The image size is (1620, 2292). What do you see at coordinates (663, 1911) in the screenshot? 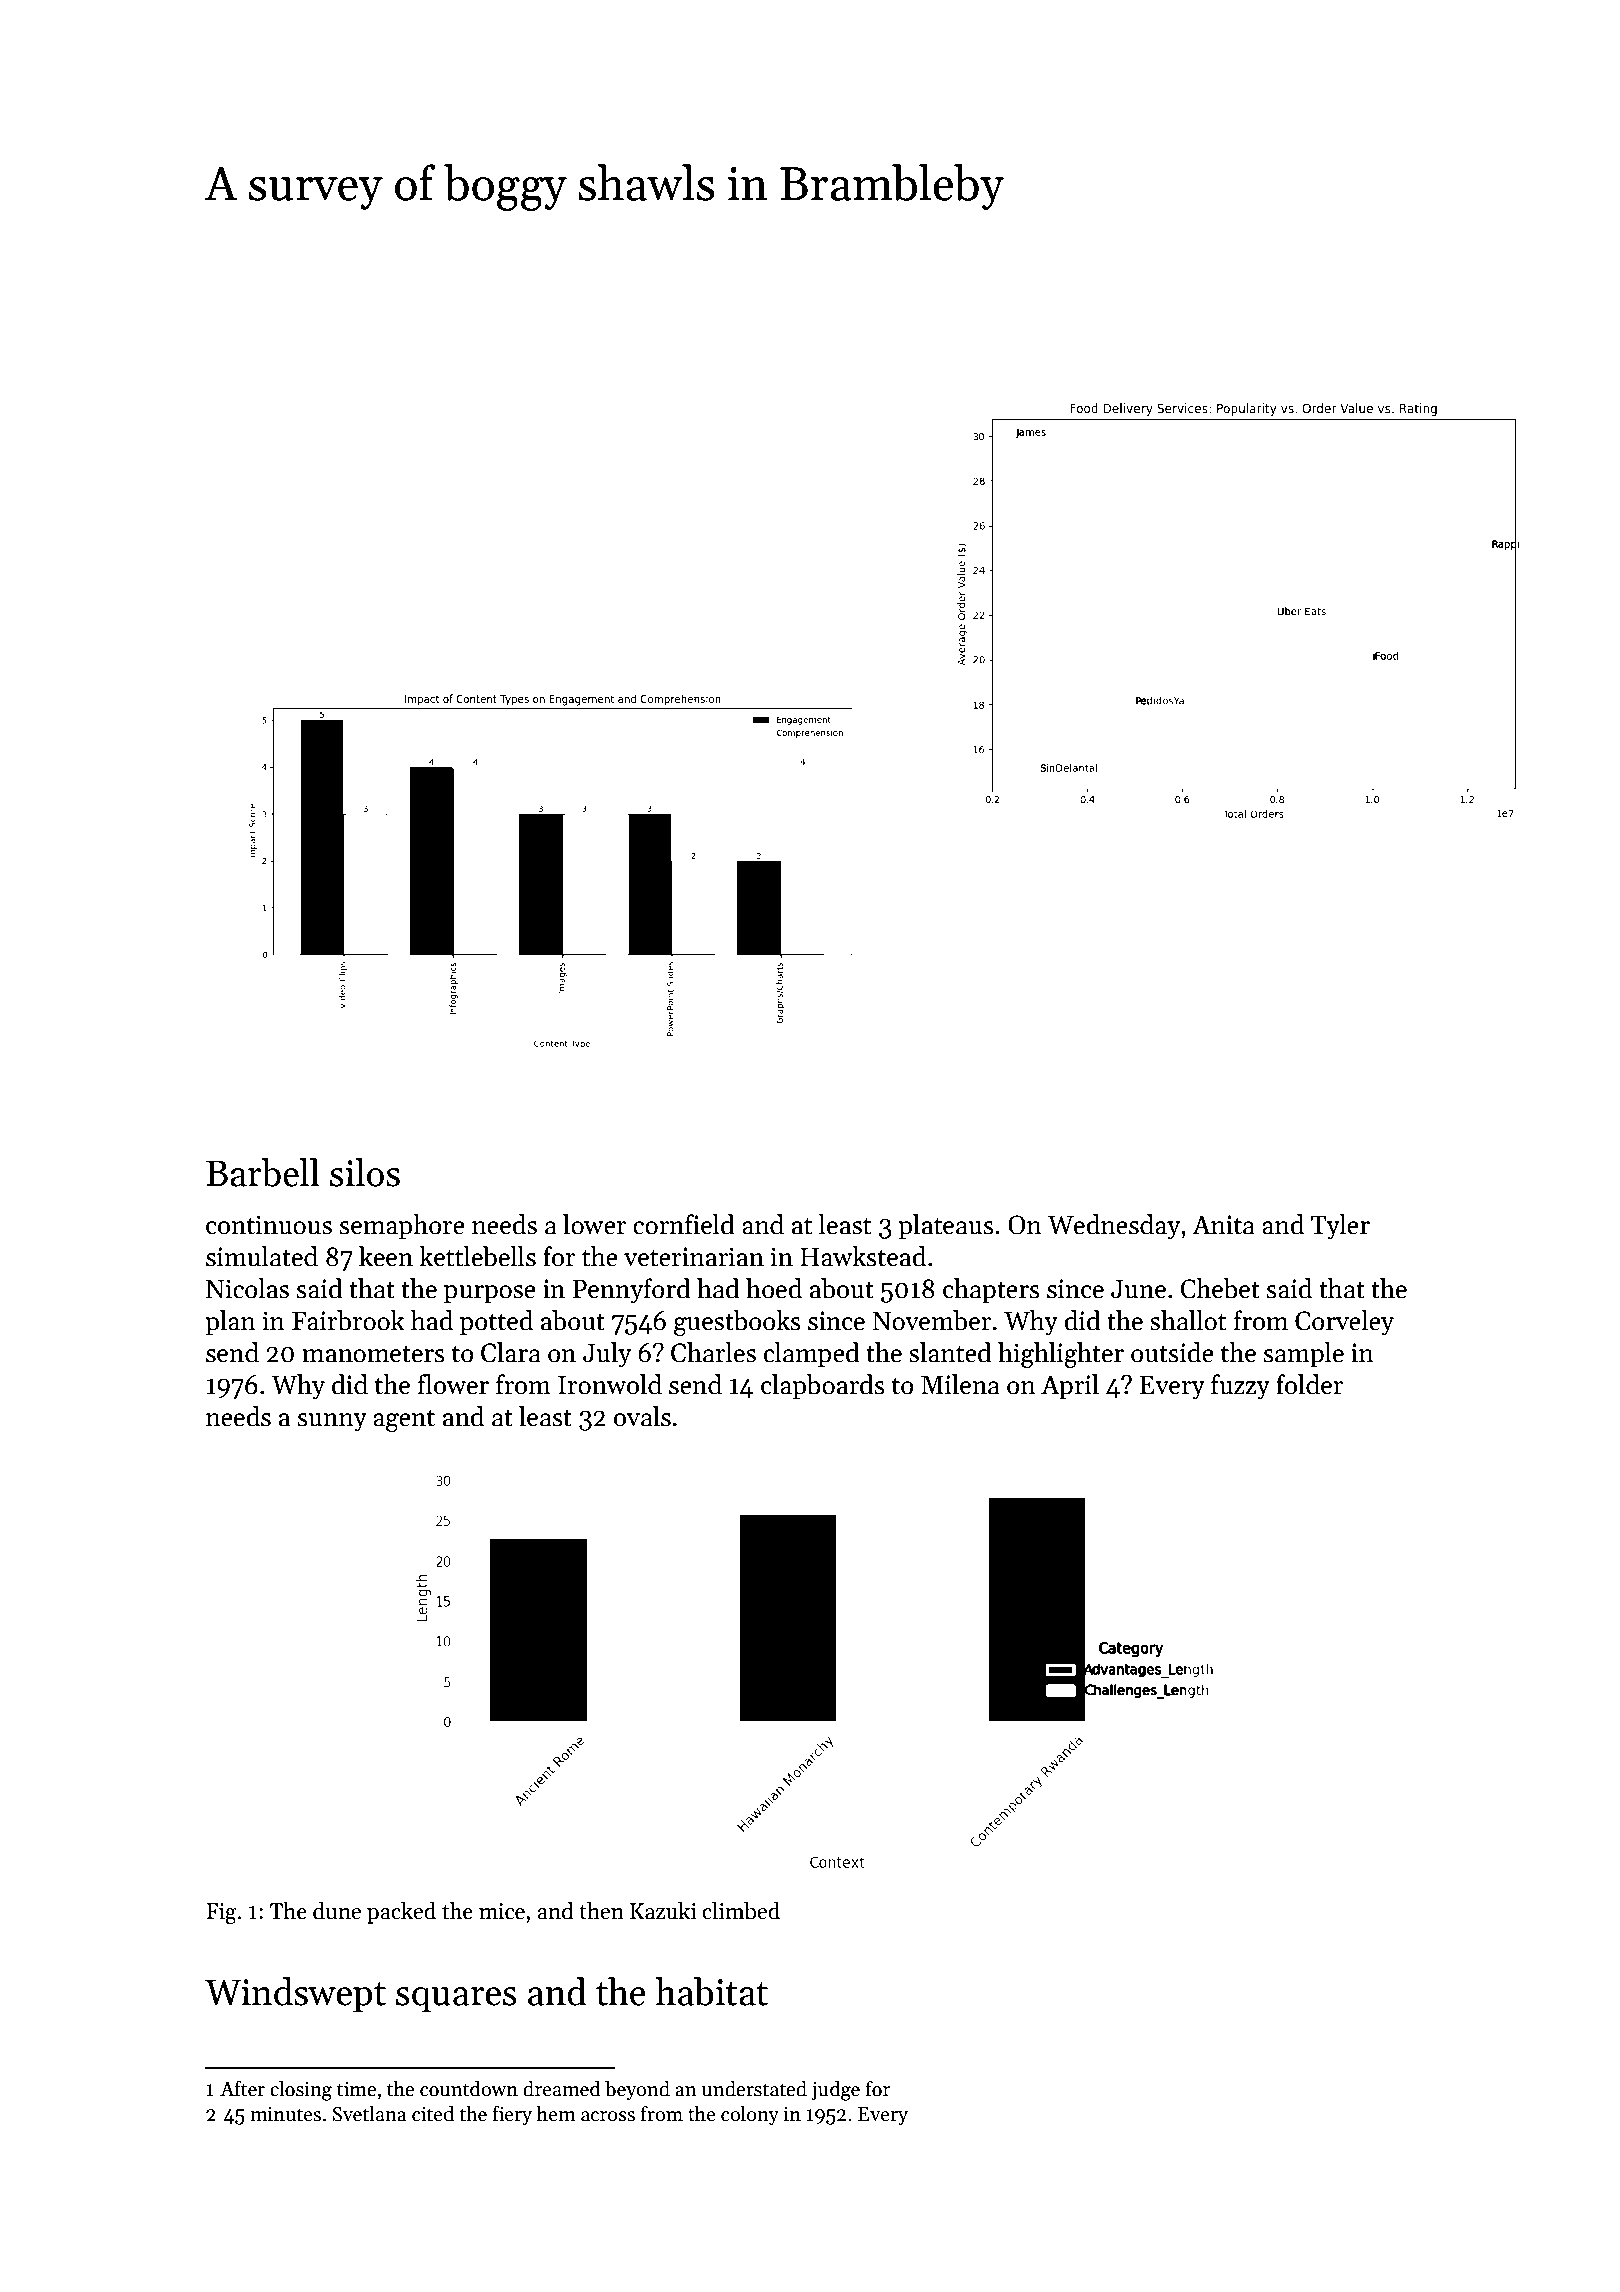
I see `Kazuki` at bounding box center [663, 1911].
